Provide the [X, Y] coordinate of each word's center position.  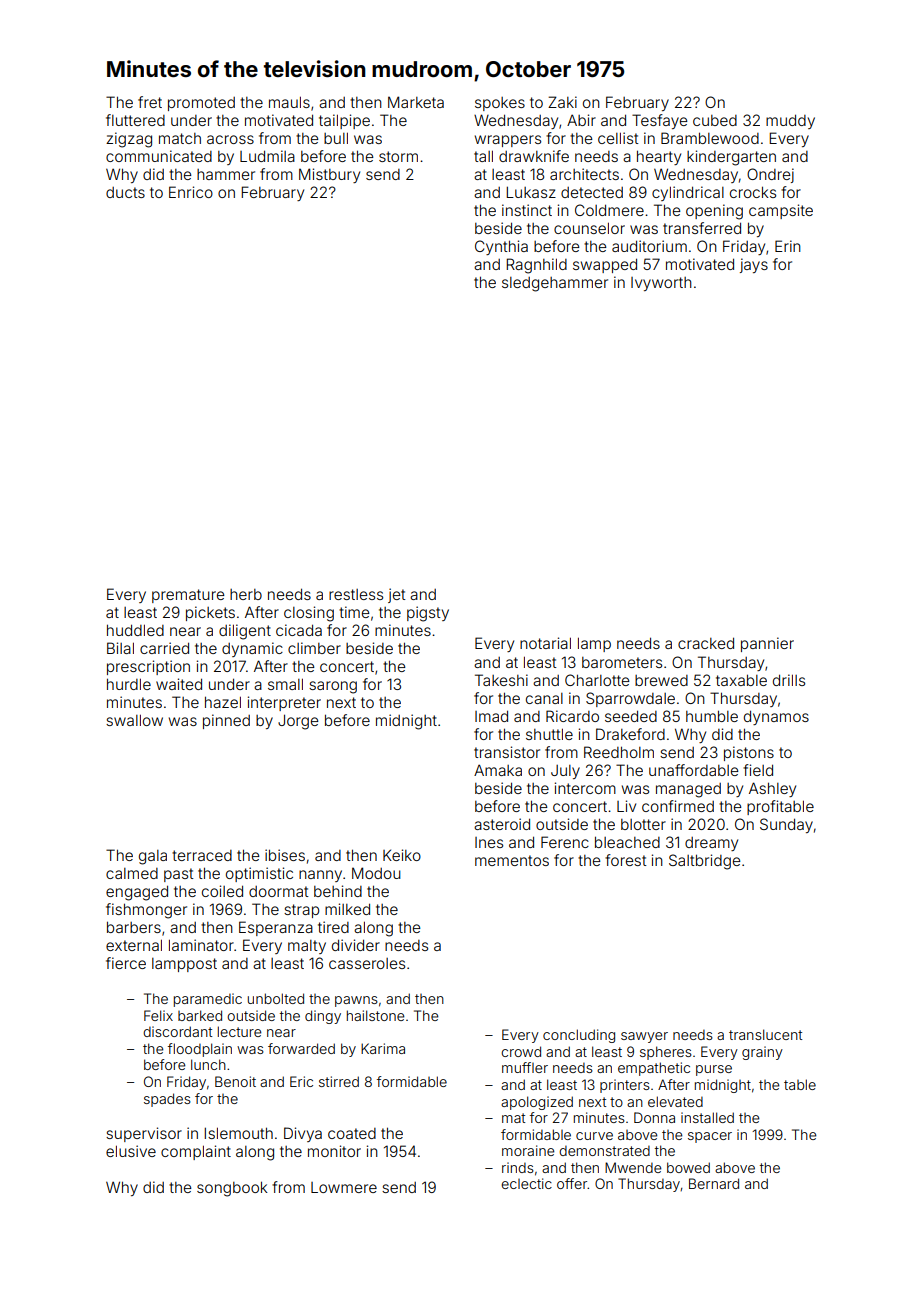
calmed [132, 873]
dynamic [252, 649]
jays [754, 265]
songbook [232, 1189]
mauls [289, 102]
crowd [521, 1051]
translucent [765, 1034]
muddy [790, 121]
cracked [706, 643]
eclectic [526, 1183]
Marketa [416, 102]
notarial [545, 643]
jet [397, 595]
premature [188, 596]
